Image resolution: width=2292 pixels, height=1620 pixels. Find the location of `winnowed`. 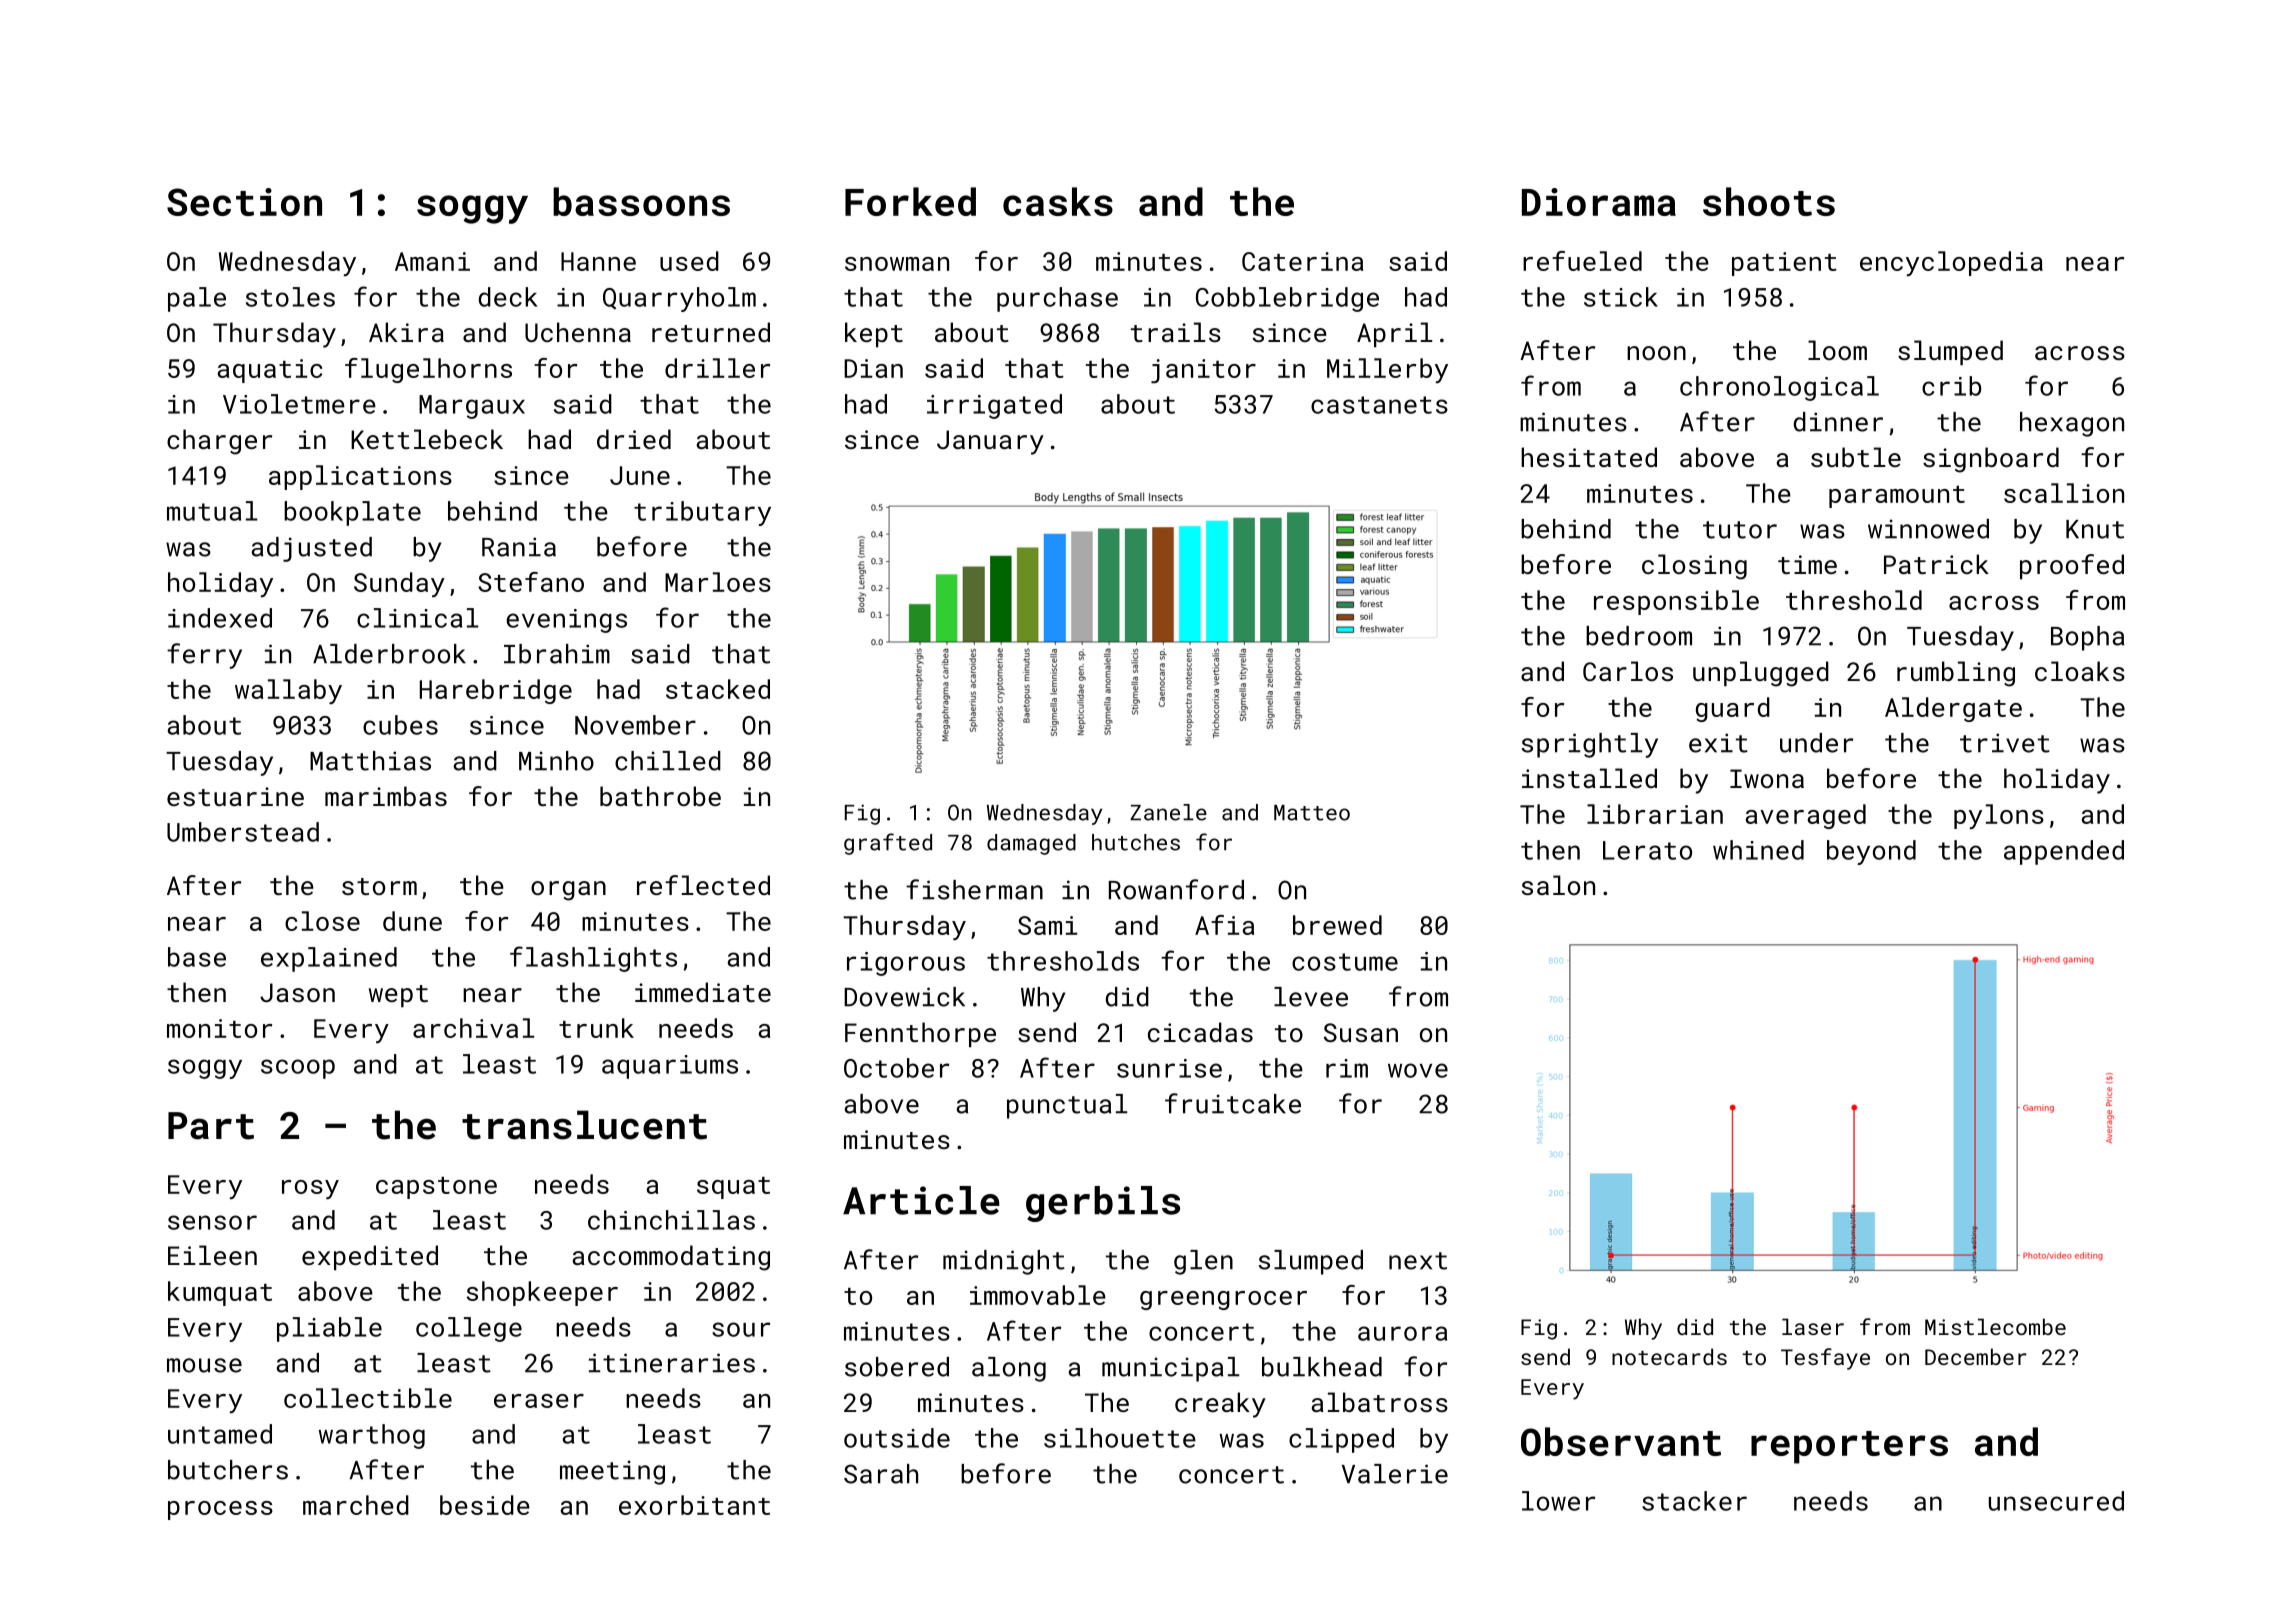

winnowed is located at coordinates (1928, 529).
